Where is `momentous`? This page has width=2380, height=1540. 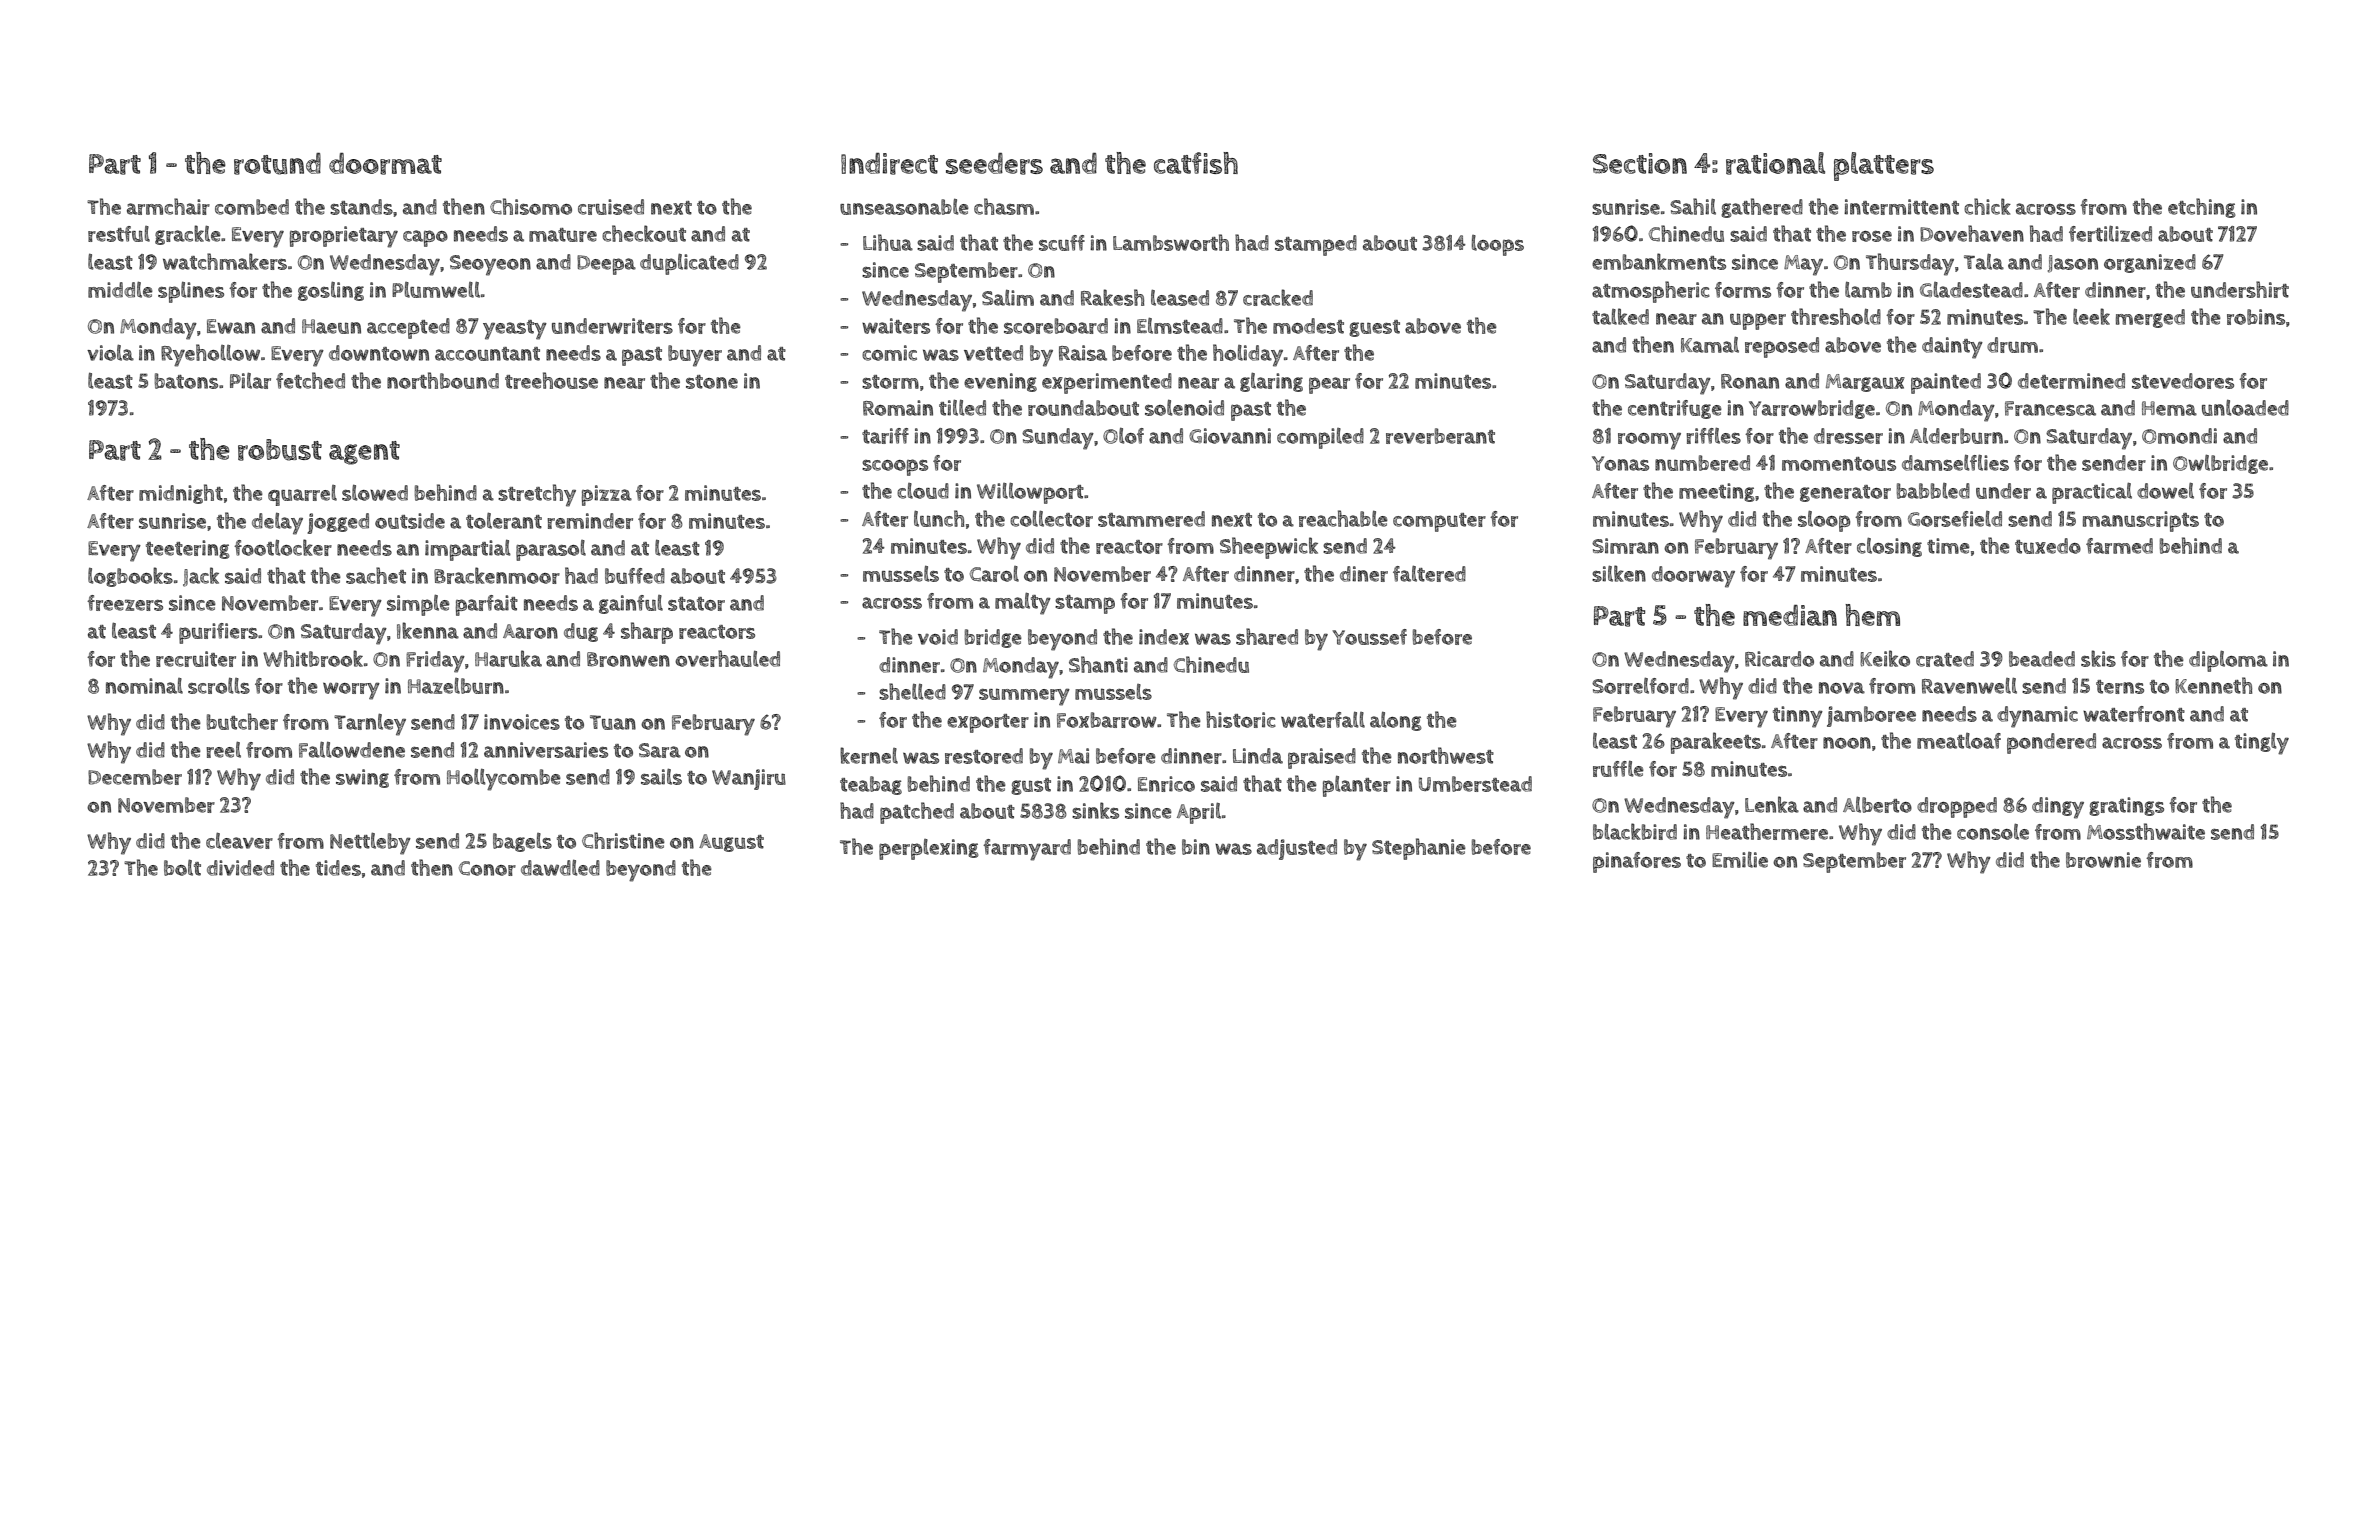 momentous is located at coordinates (1839, 464).
